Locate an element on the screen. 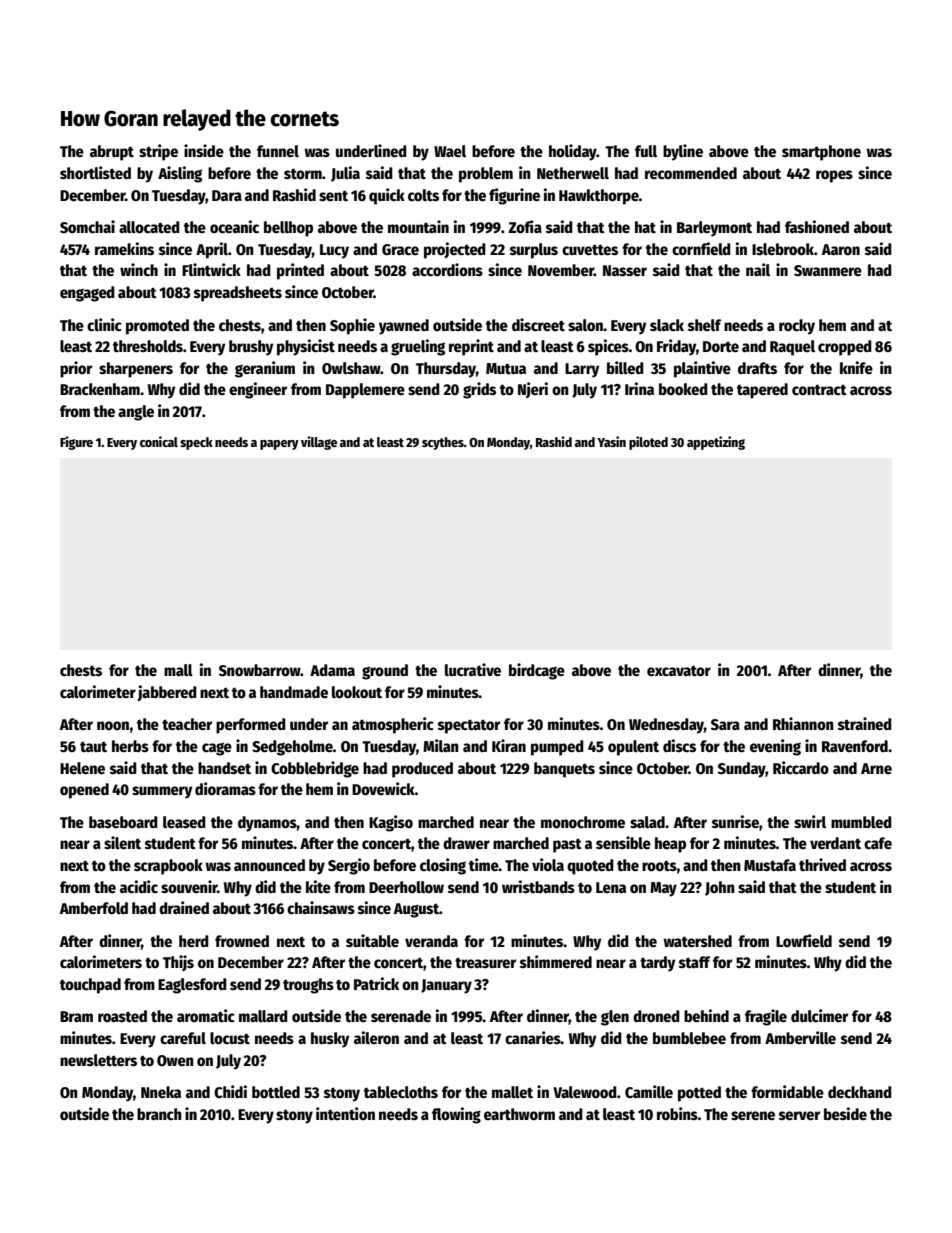 The width and height of the screenshot is (952, 1233). Julia is located at coordinates (345, 174).
